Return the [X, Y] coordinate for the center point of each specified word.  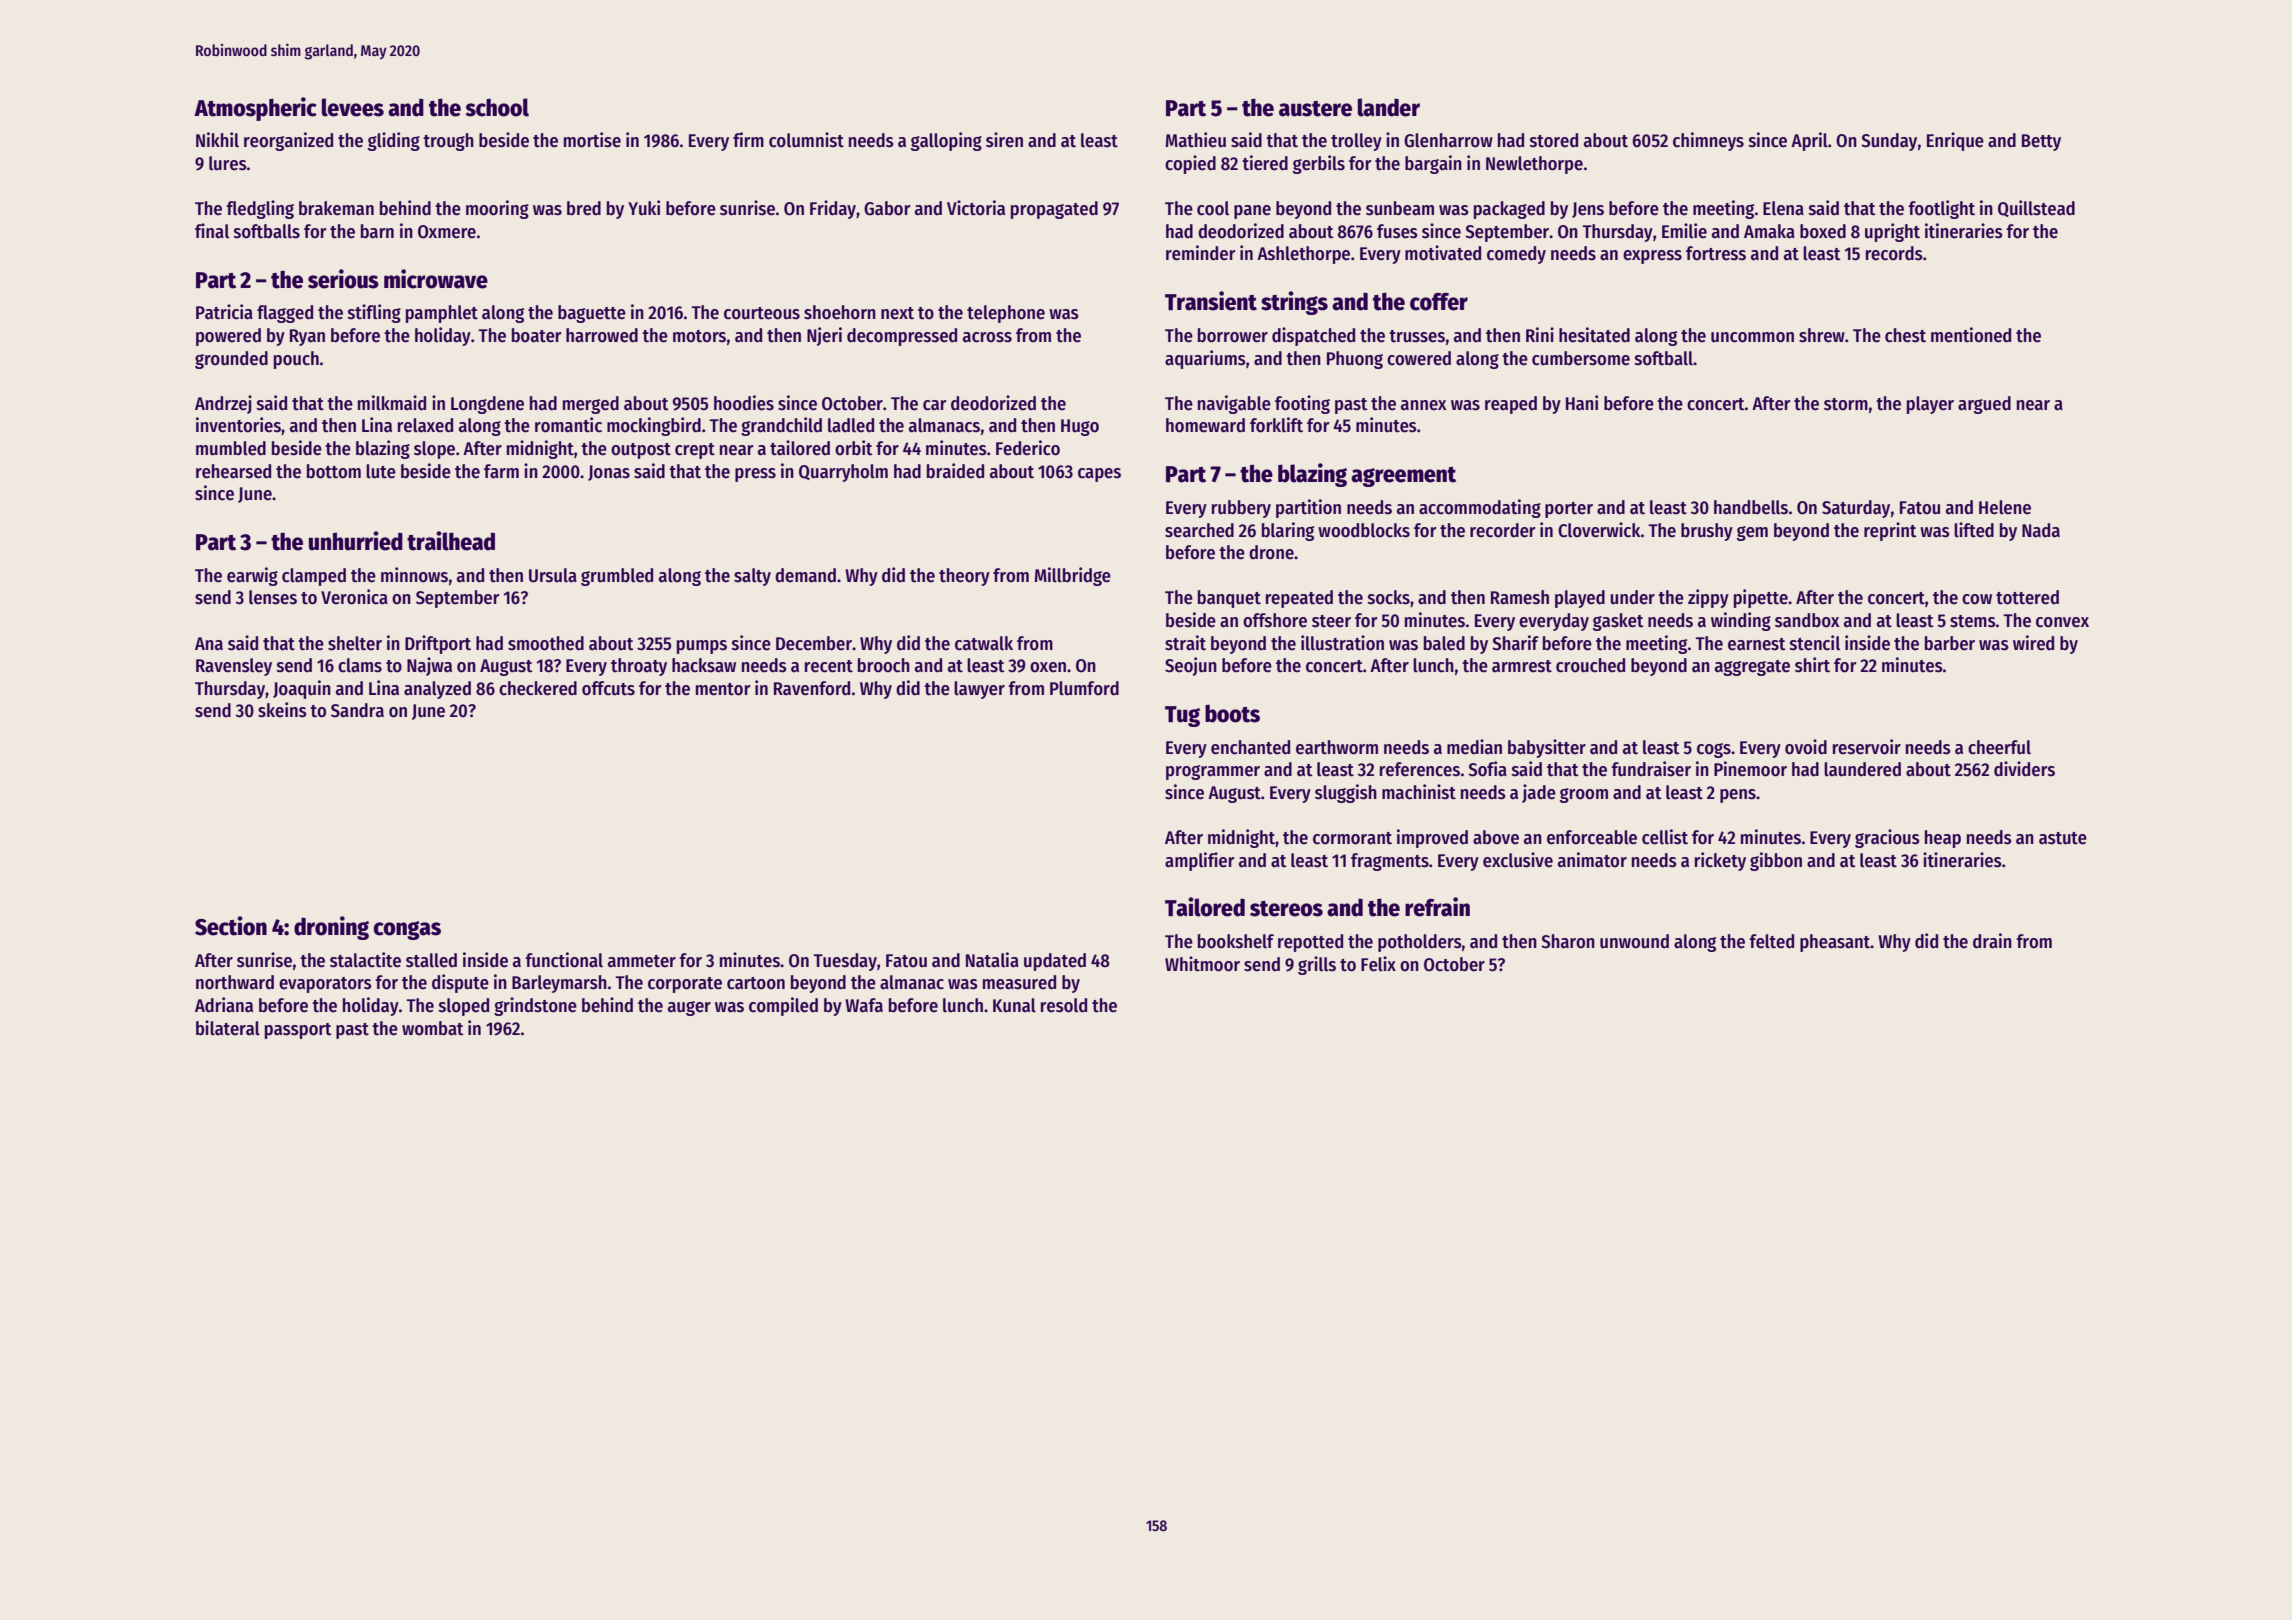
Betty [2041, 142]
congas [407, 930]
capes [1099, 475]
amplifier [1200, 861]
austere [1315, 109]
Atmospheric [255, 109]
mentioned [1971, 335]
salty [752, 577]
